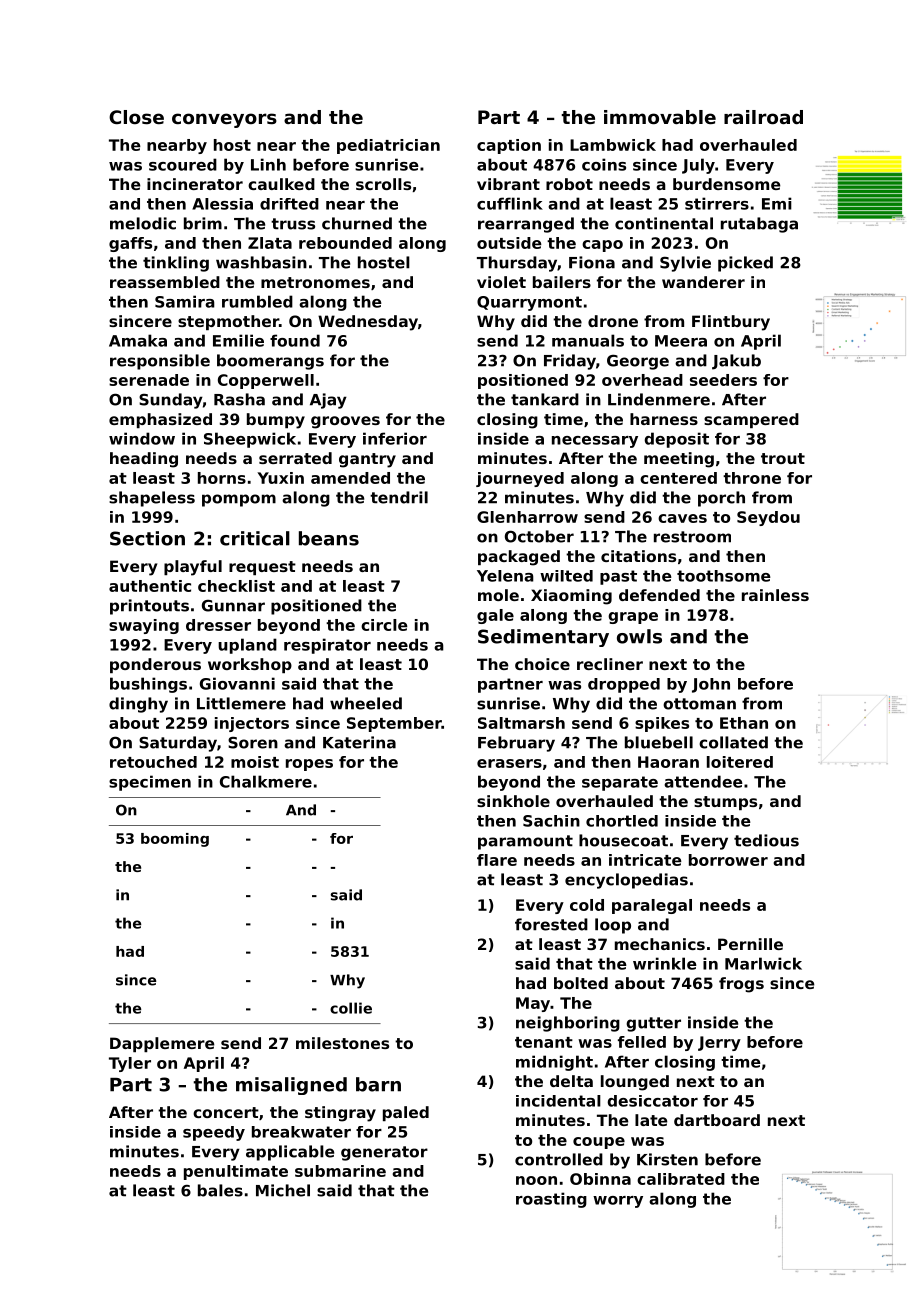 The image size is (924, 1308). What do you see at coordinates (711, 685) in the screenshot?
I see `John` at bounding box center [711, 685].
